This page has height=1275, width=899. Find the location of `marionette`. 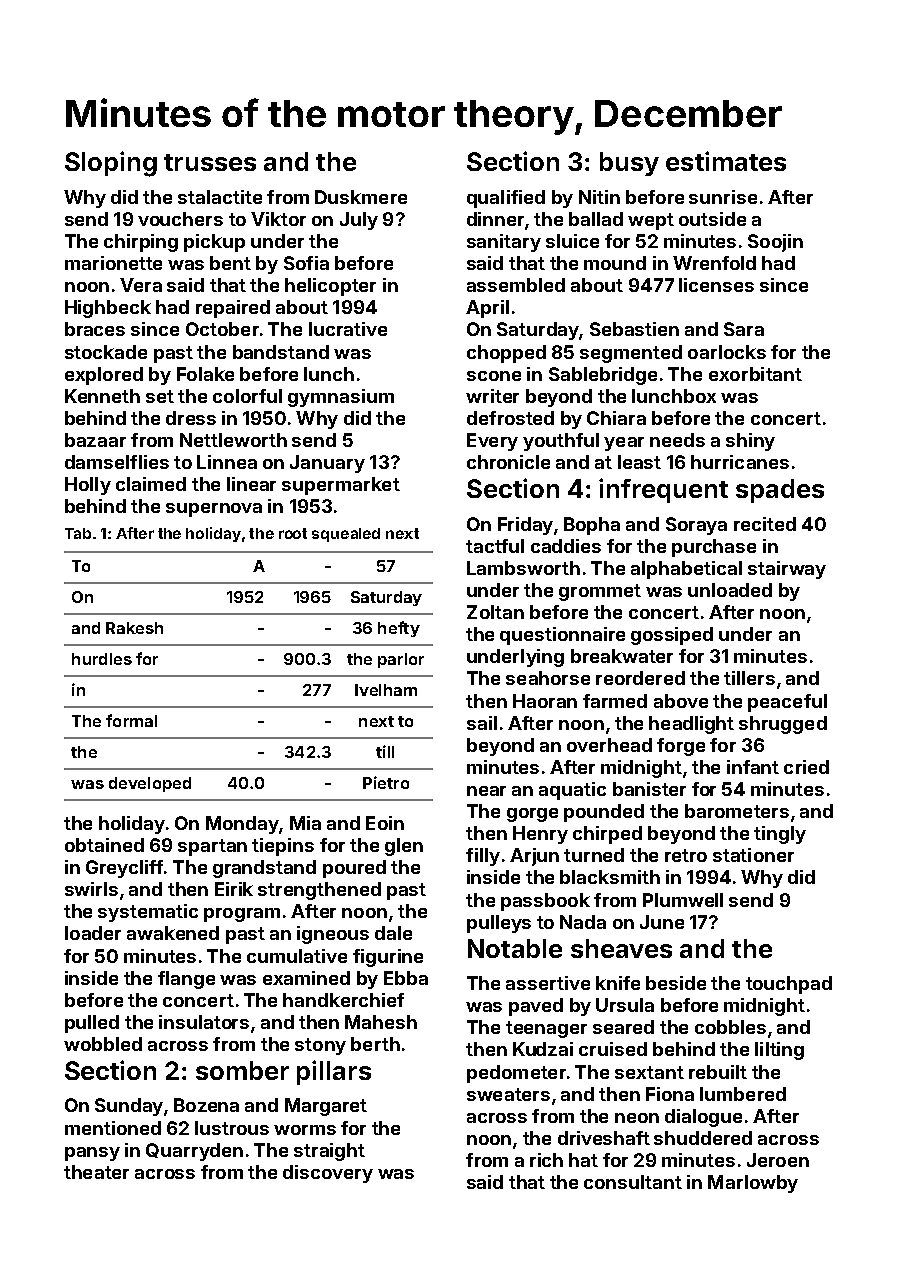

marionette is located at coordinates (113, 263).
